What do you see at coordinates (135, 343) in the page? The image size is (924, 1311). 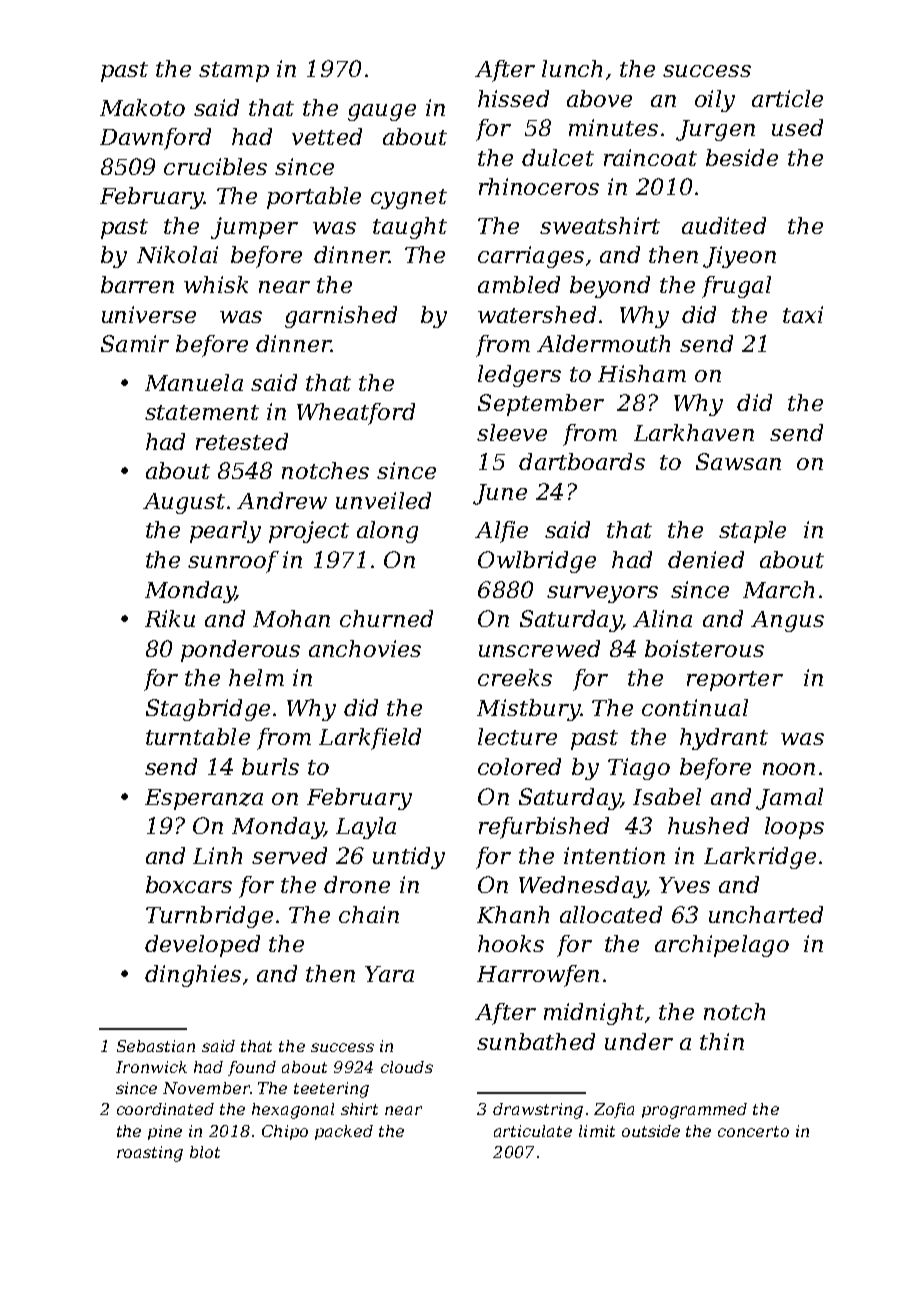 I see `Samir` at bounding box center [135, 343].
